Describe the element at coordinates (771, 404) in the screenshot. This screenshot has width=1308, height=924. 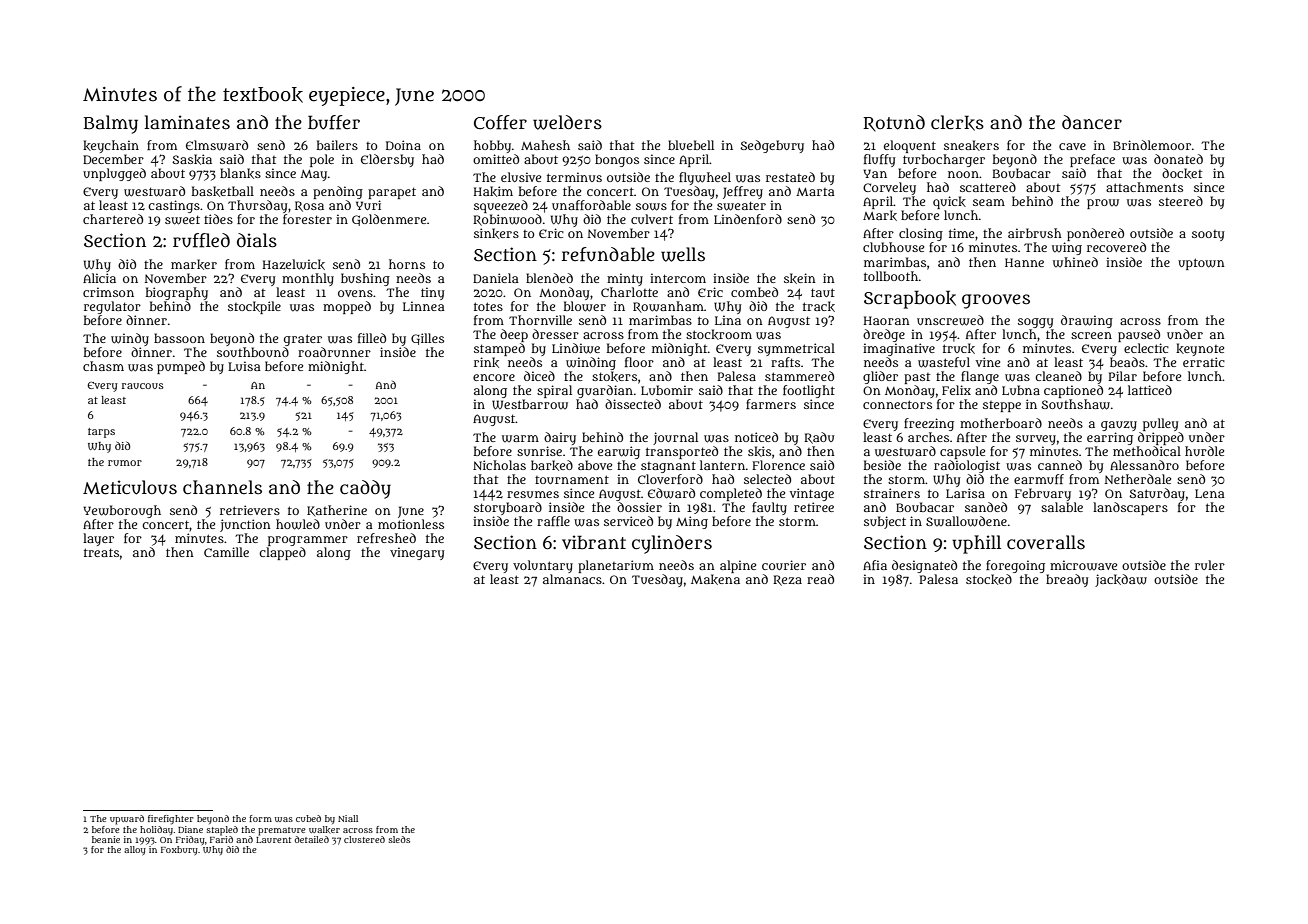
I see `farmers` at that location.
